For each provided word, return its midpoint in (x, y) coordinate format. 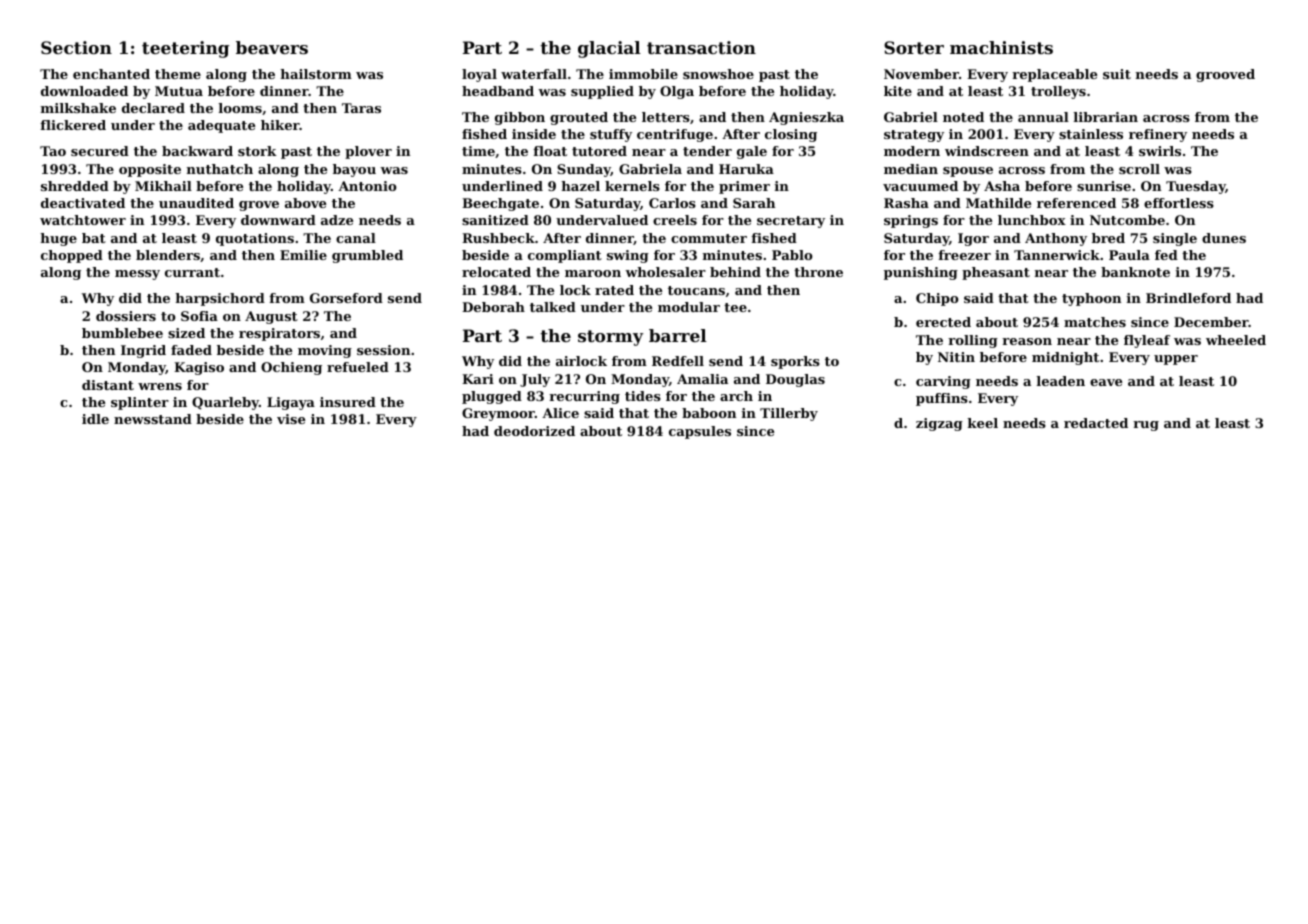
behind (735, 272)
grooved (1225, 75)
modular (689, 307)
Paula (1129, 255)
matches (1095, 322)
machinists (1001, 47)
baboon (709, 413)
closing (791, 135)
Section (76, 47)
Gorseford (346, 298)
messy (137, 275)
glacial (609, 49)
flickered (73, 125)
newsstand (153, 419)
